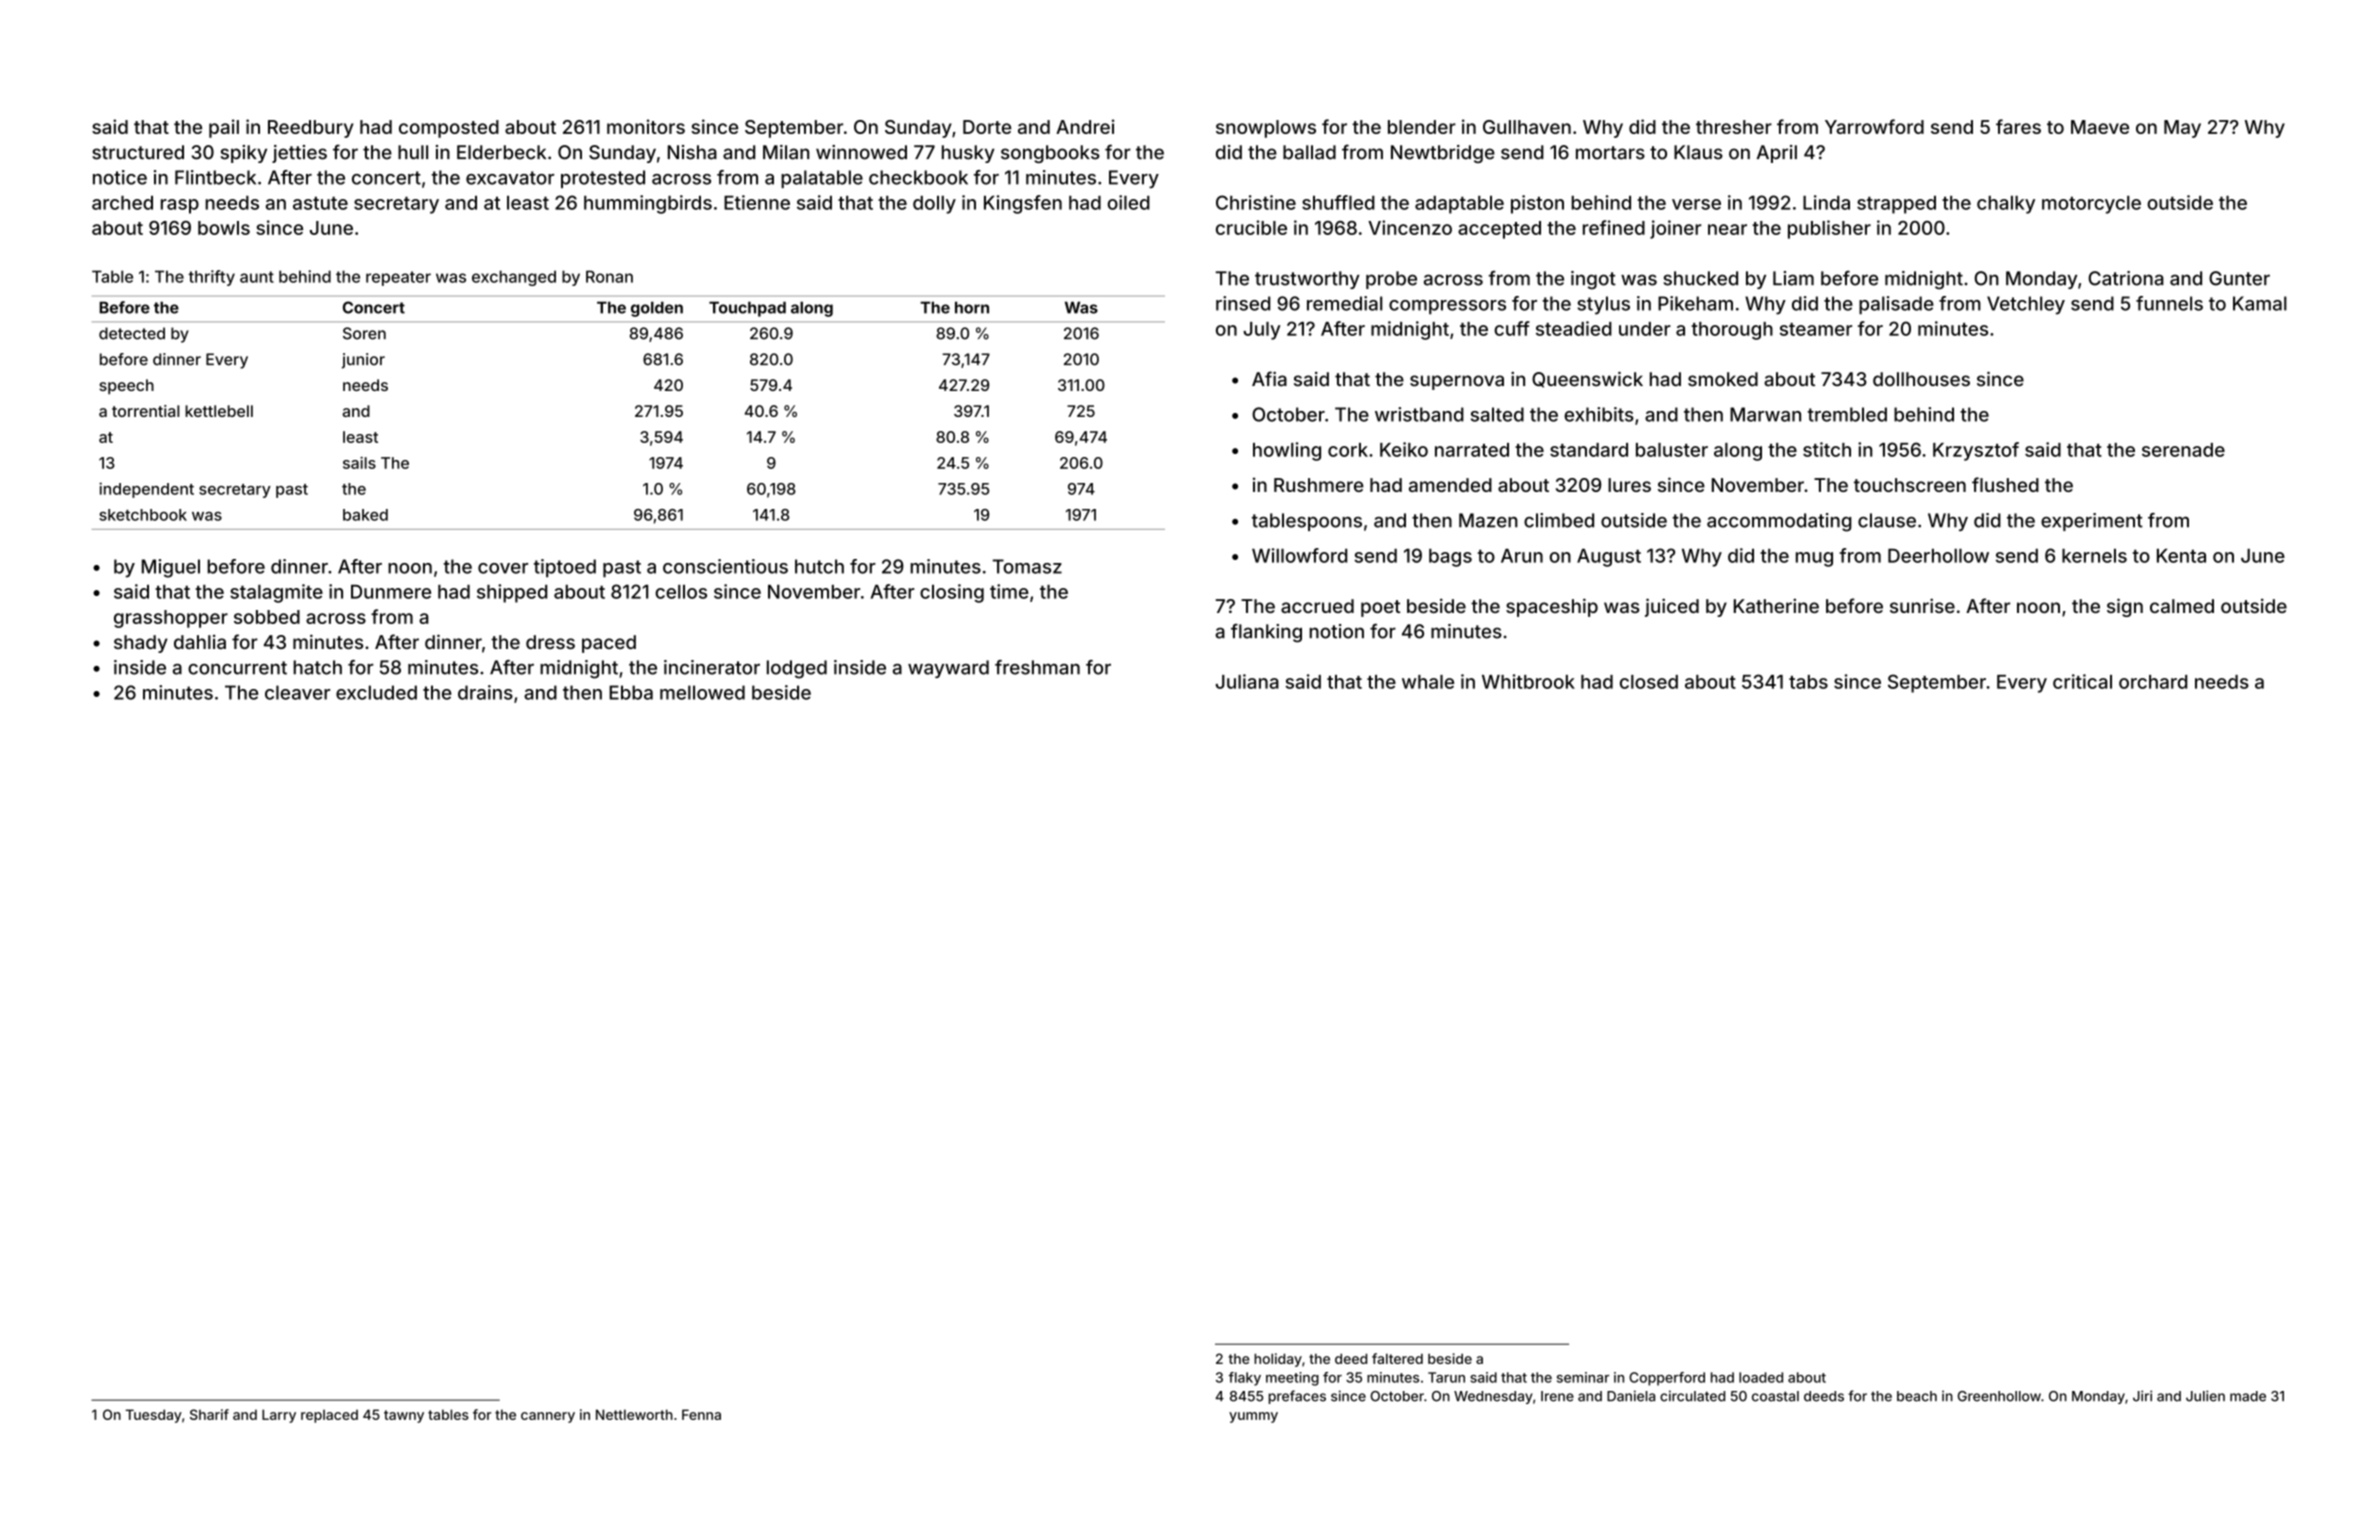 This screenshot has height=1540, width=2380. I want to click on climbed, so click(1559, 520).
